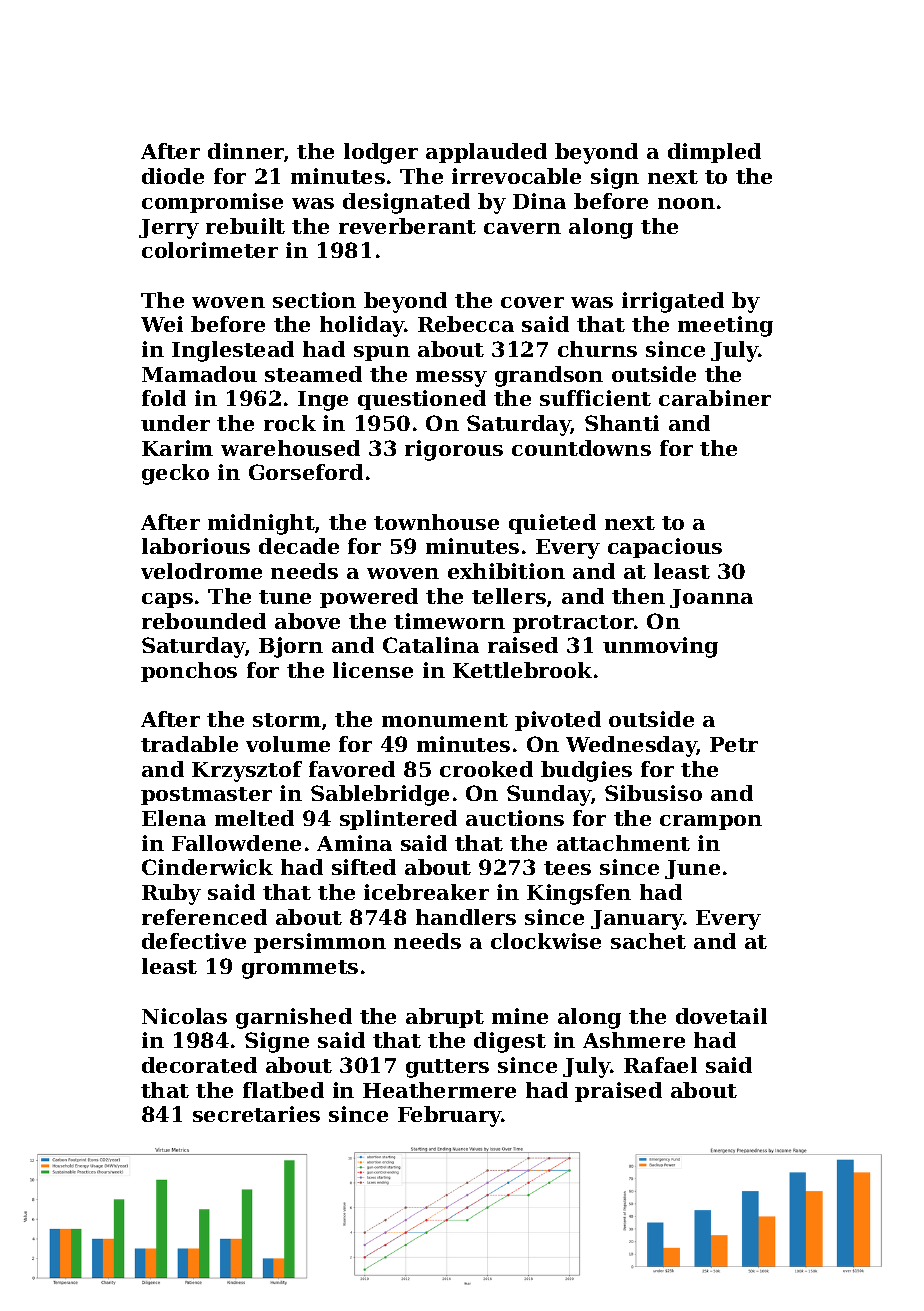 The image size is (924, 1311). What do you see at coordinates (164, 398) in the screenshot?
I see `fold` at bounding box center [164, 398].
